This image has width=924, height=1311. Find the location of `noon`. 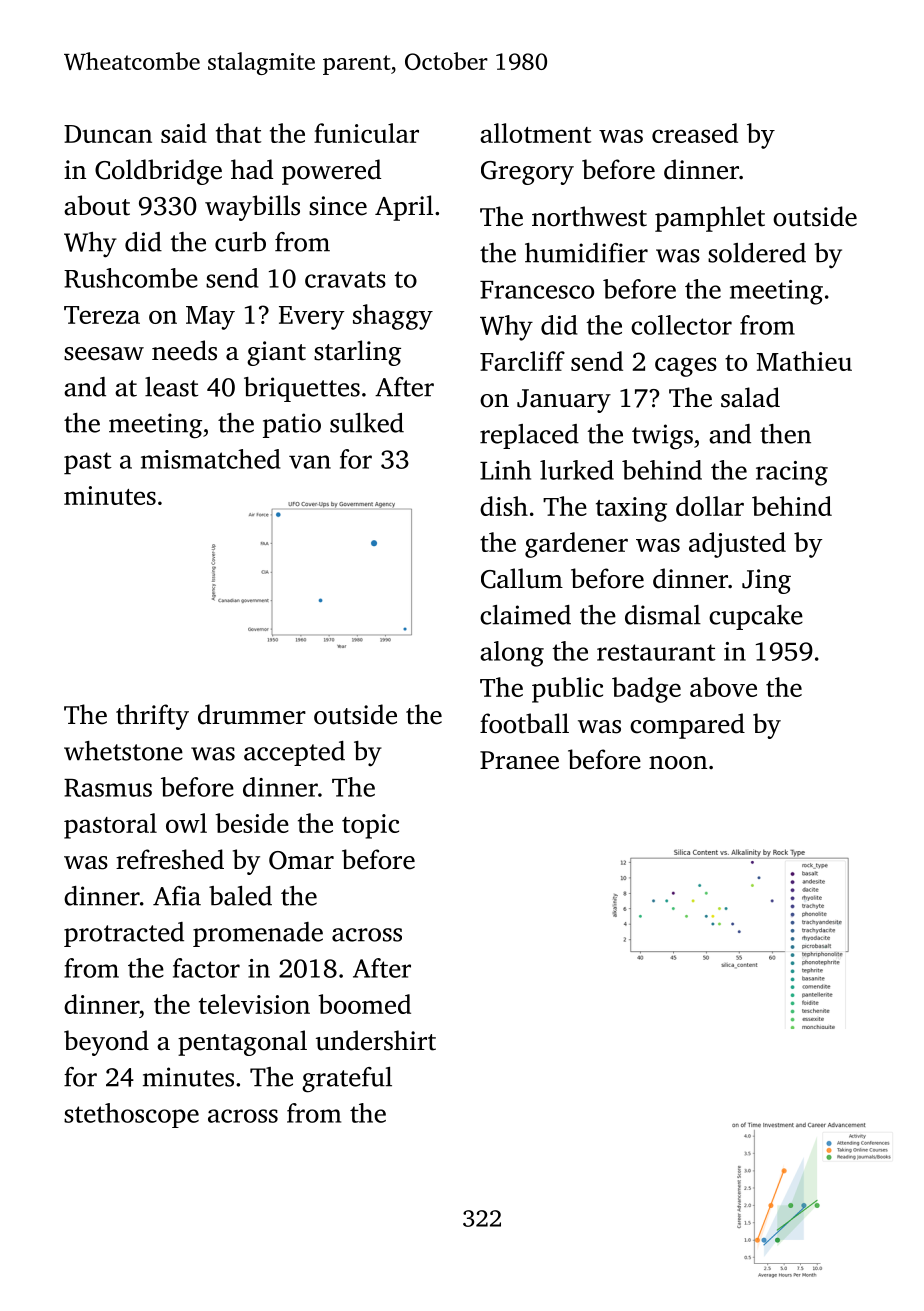

noon is located at coordinates (678, 763).
